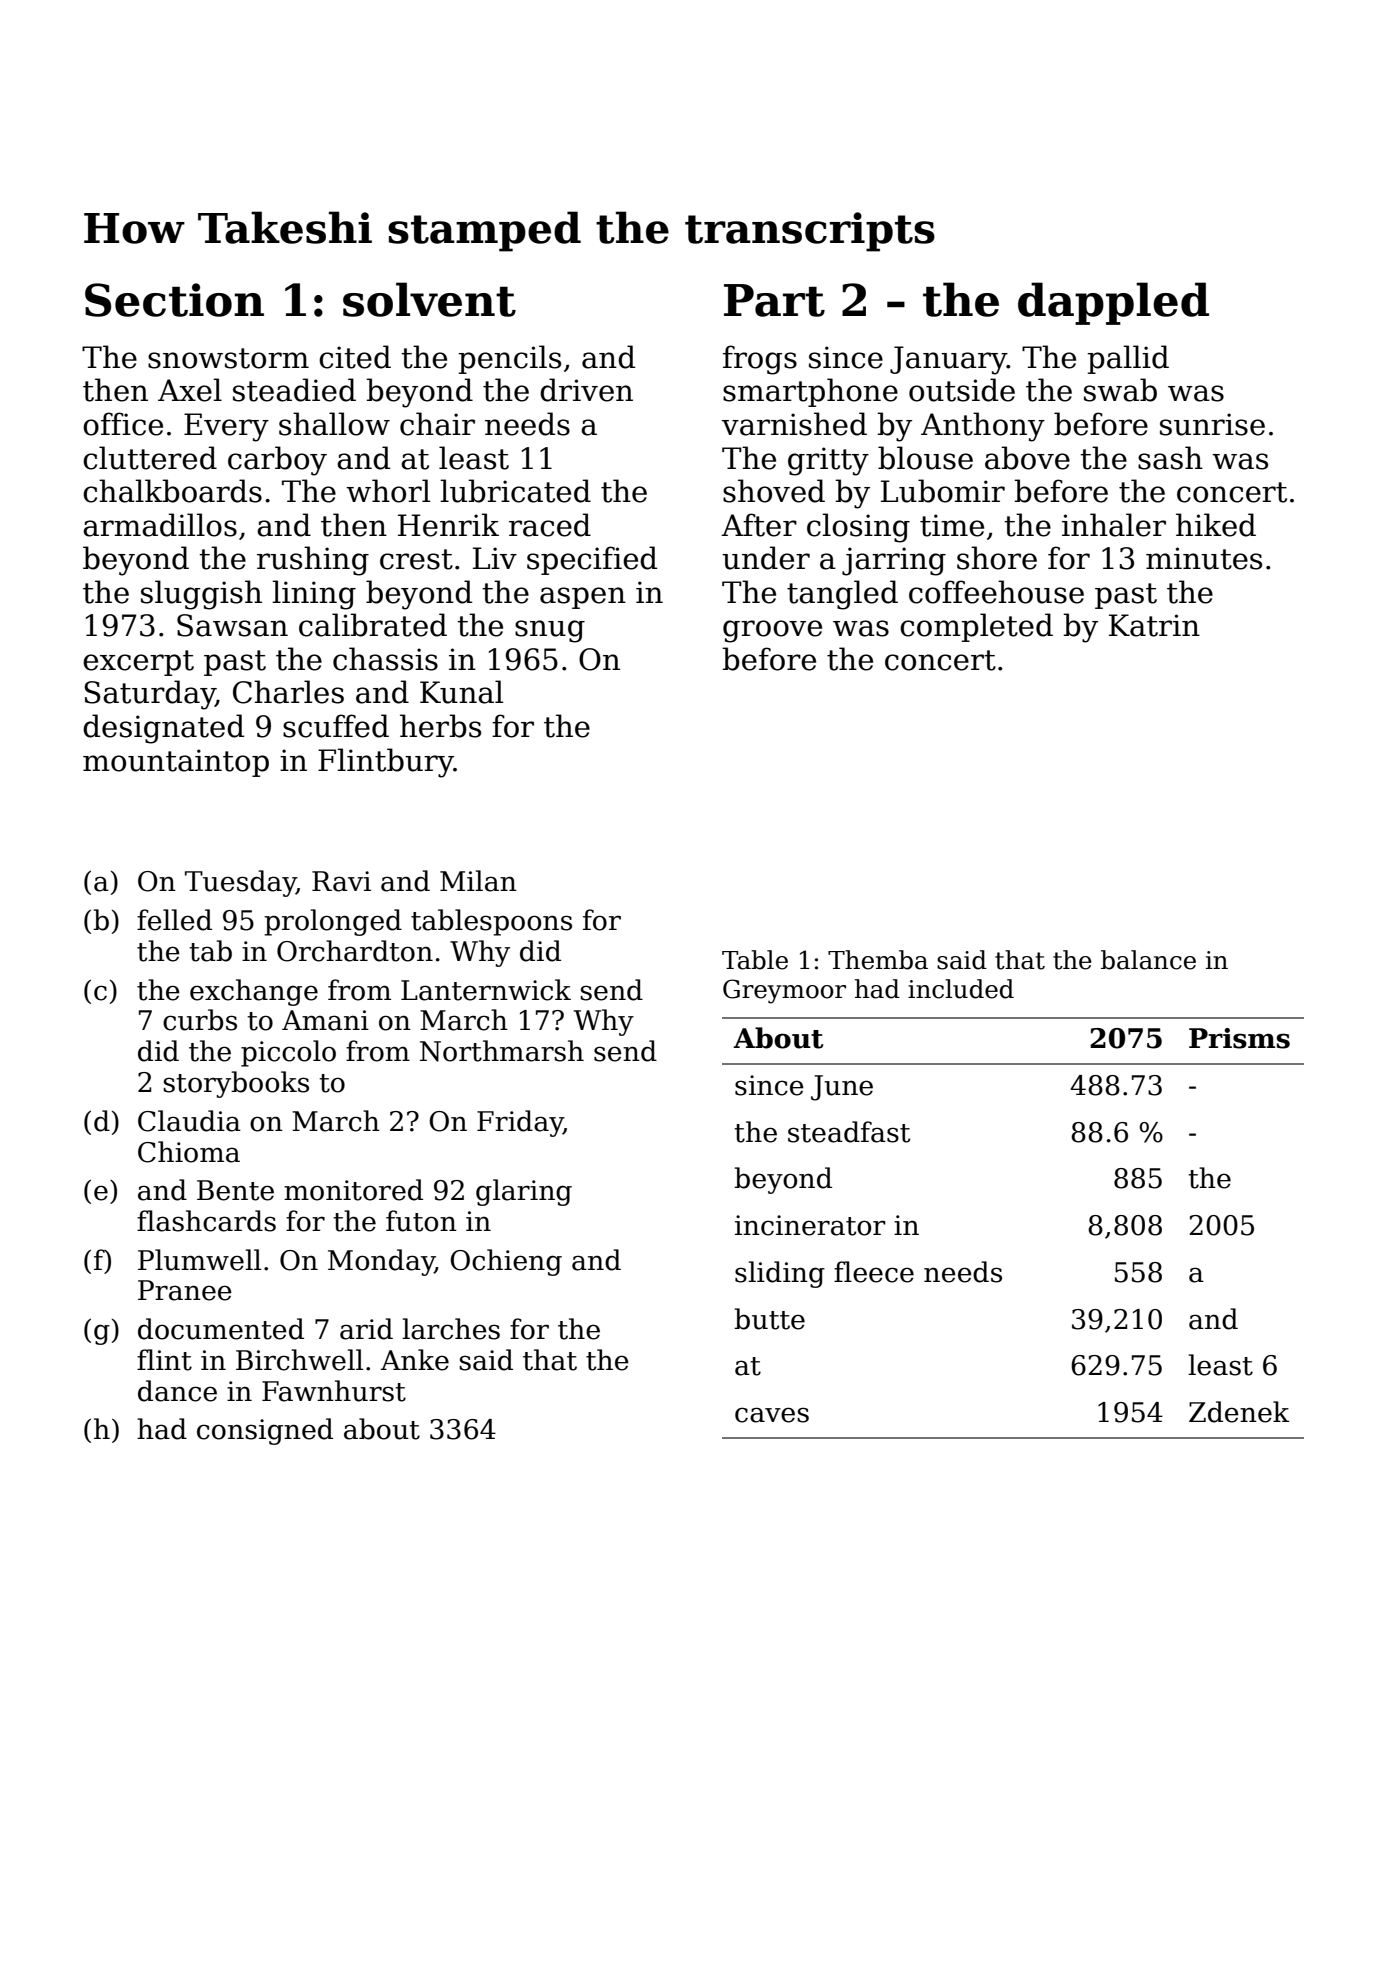 This page has height=1969, width=1386. I want to click on Zdenek, so click(1239, 1412).
